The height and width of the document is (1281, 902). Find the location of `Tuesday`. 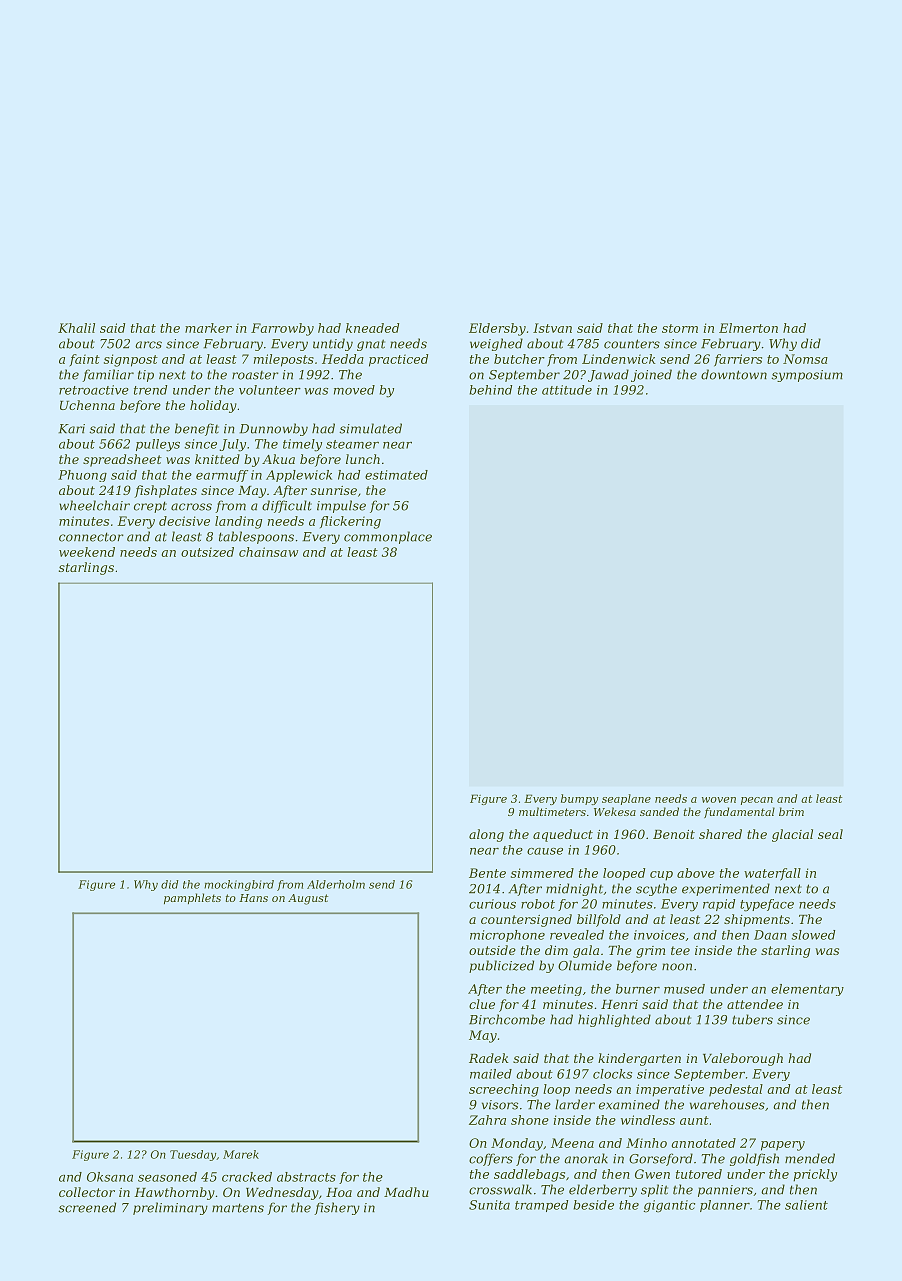

Tuesday is located at coordinates (193, 1155).
